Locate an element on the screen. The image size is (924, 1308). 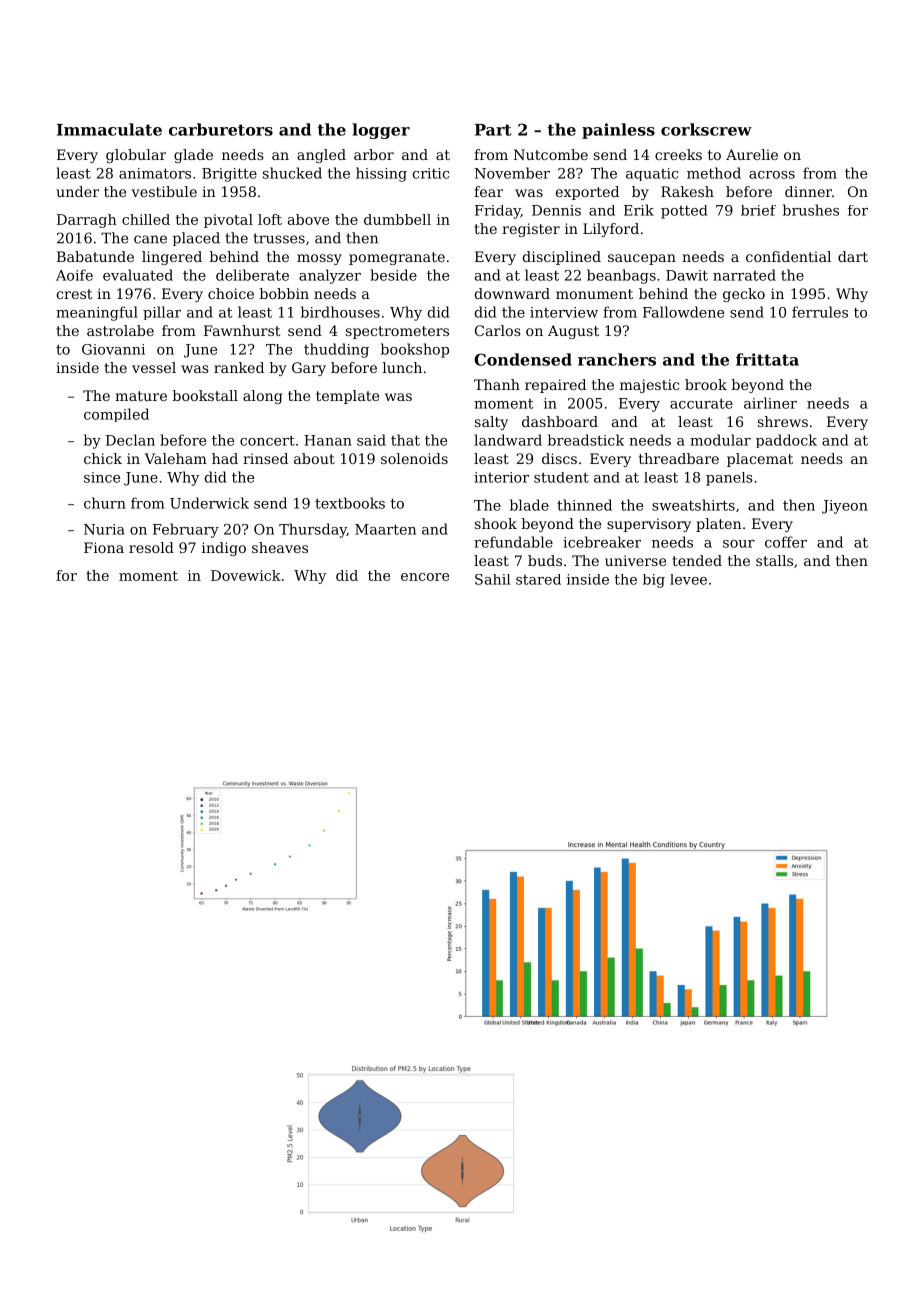
ranchers is located at coordinates (617, 359).
